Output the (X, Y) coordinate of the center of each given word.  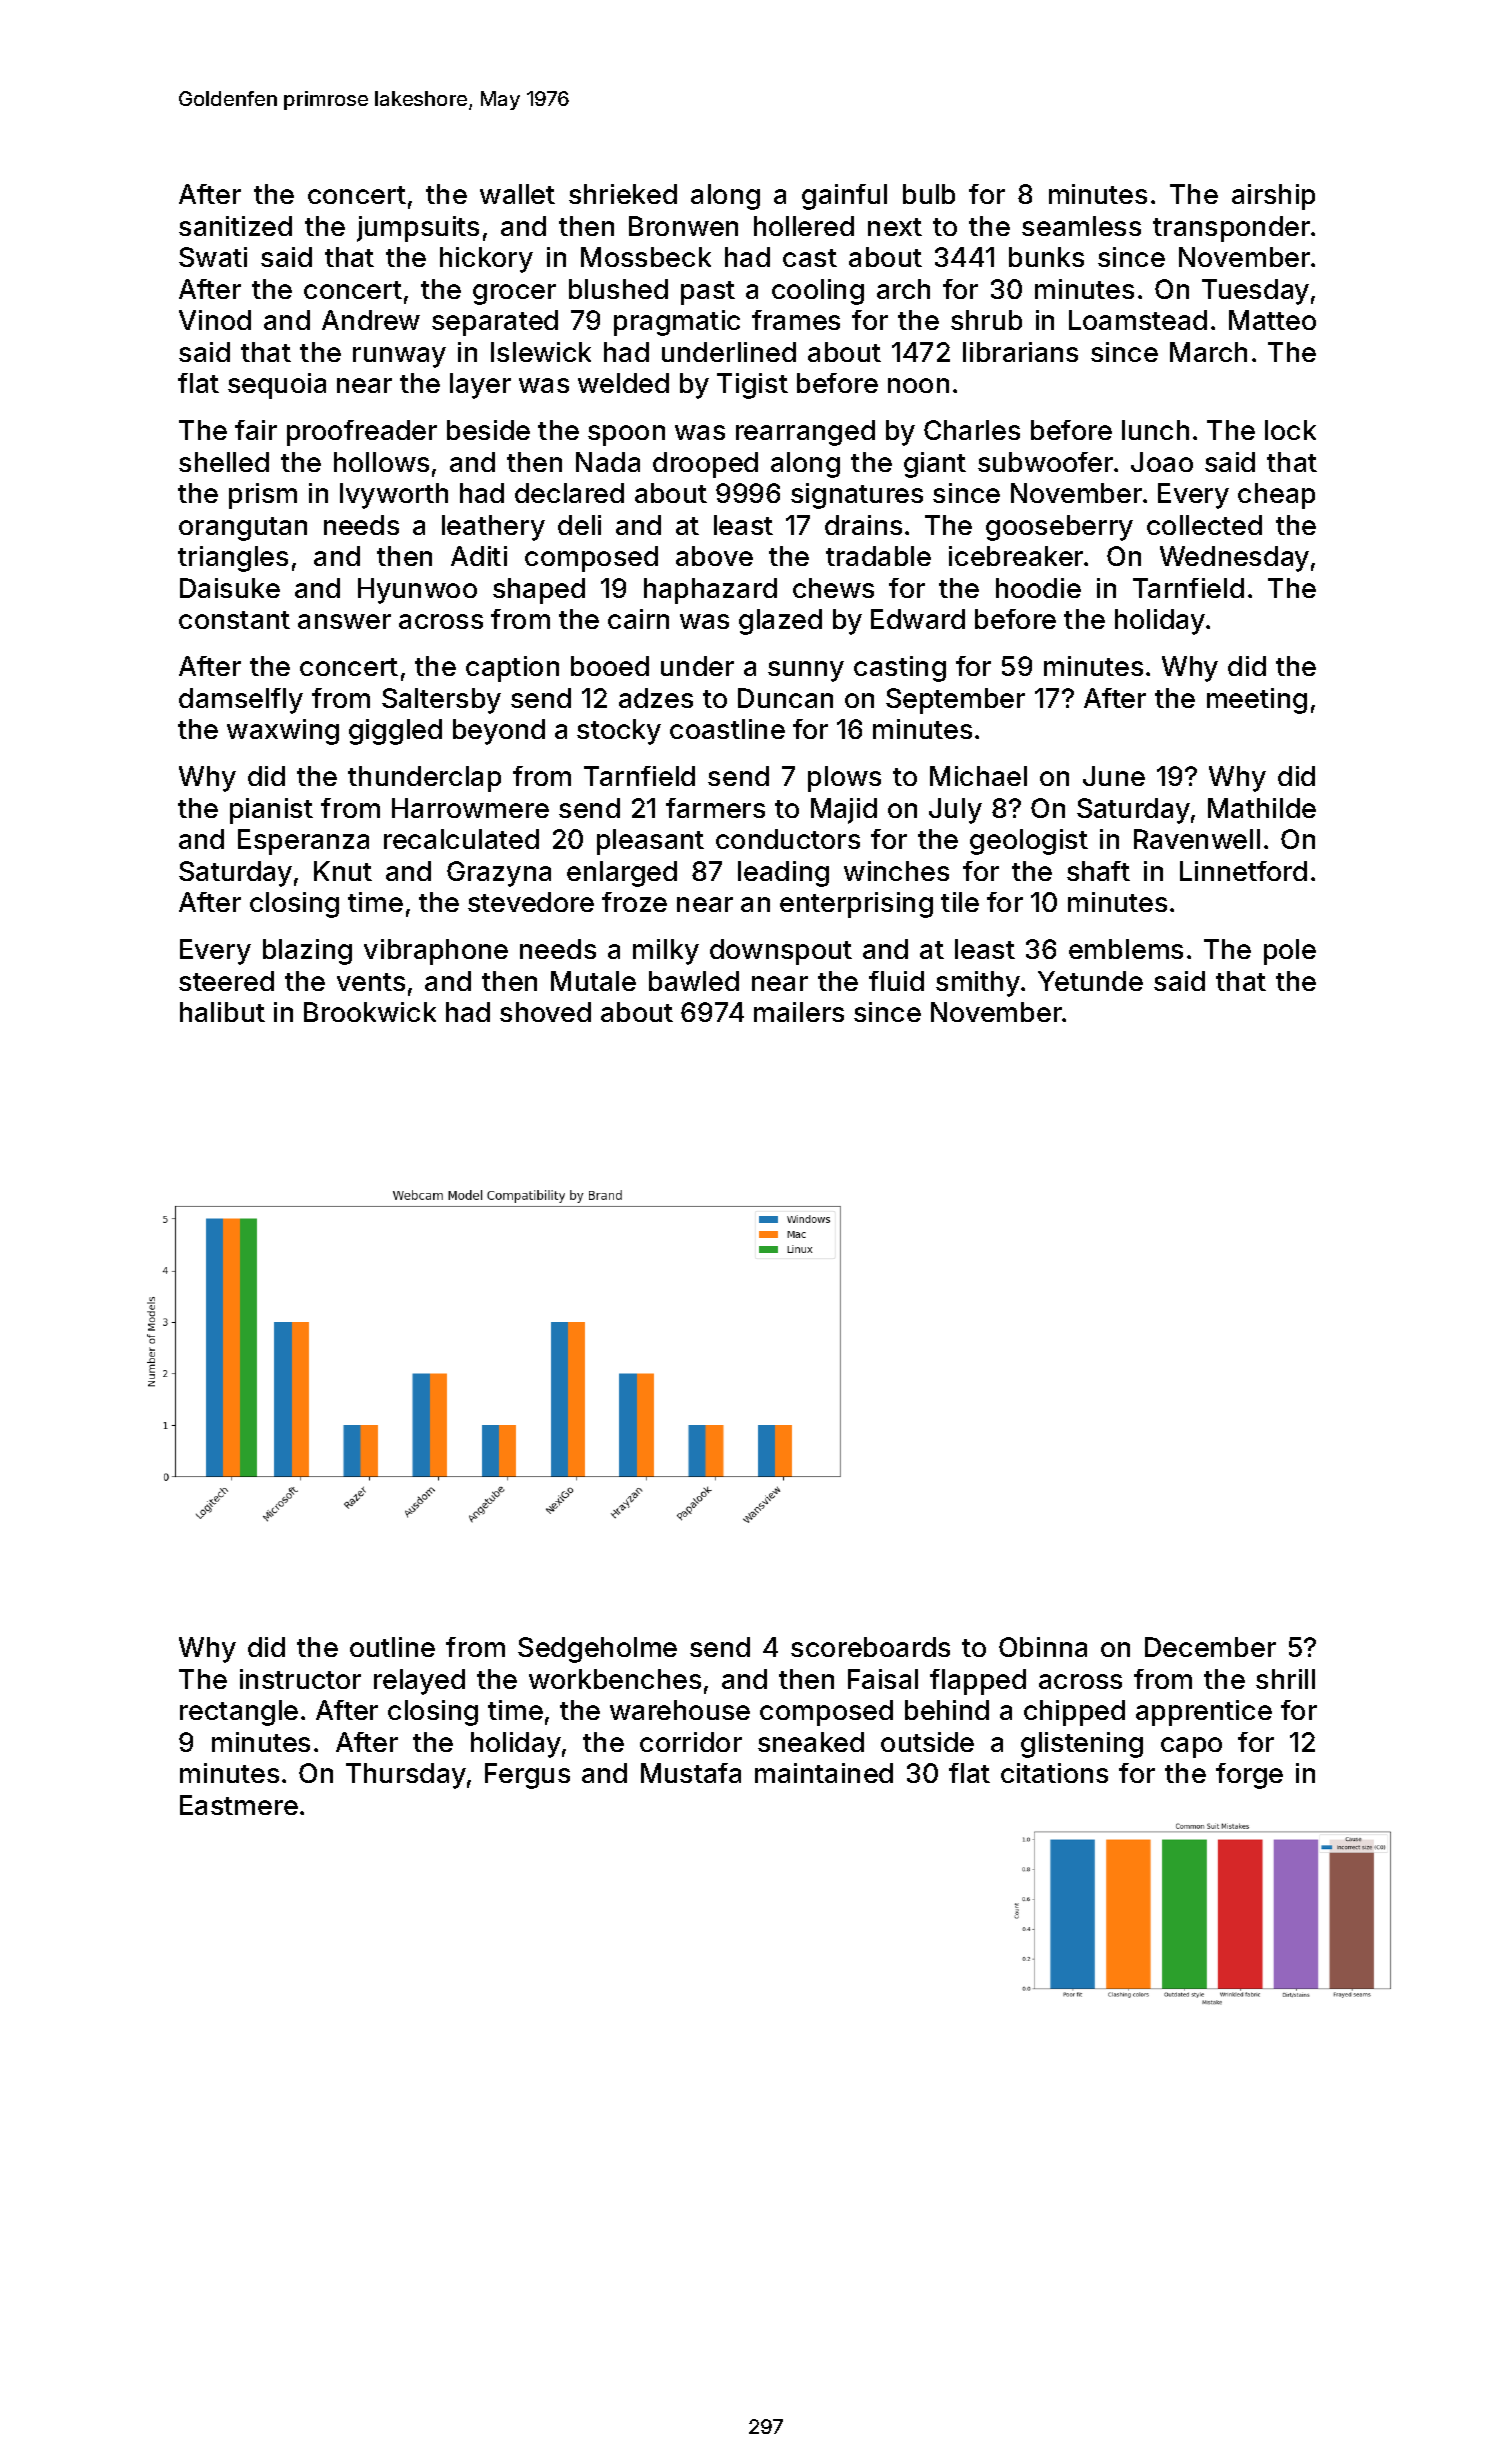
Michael (978, 776)
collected (1204, 525)
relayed (419, 1682)
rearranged (805, 433)
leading (783, 874)
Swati (213, 257)
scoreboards (870, 1647)
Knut (343, 871)
